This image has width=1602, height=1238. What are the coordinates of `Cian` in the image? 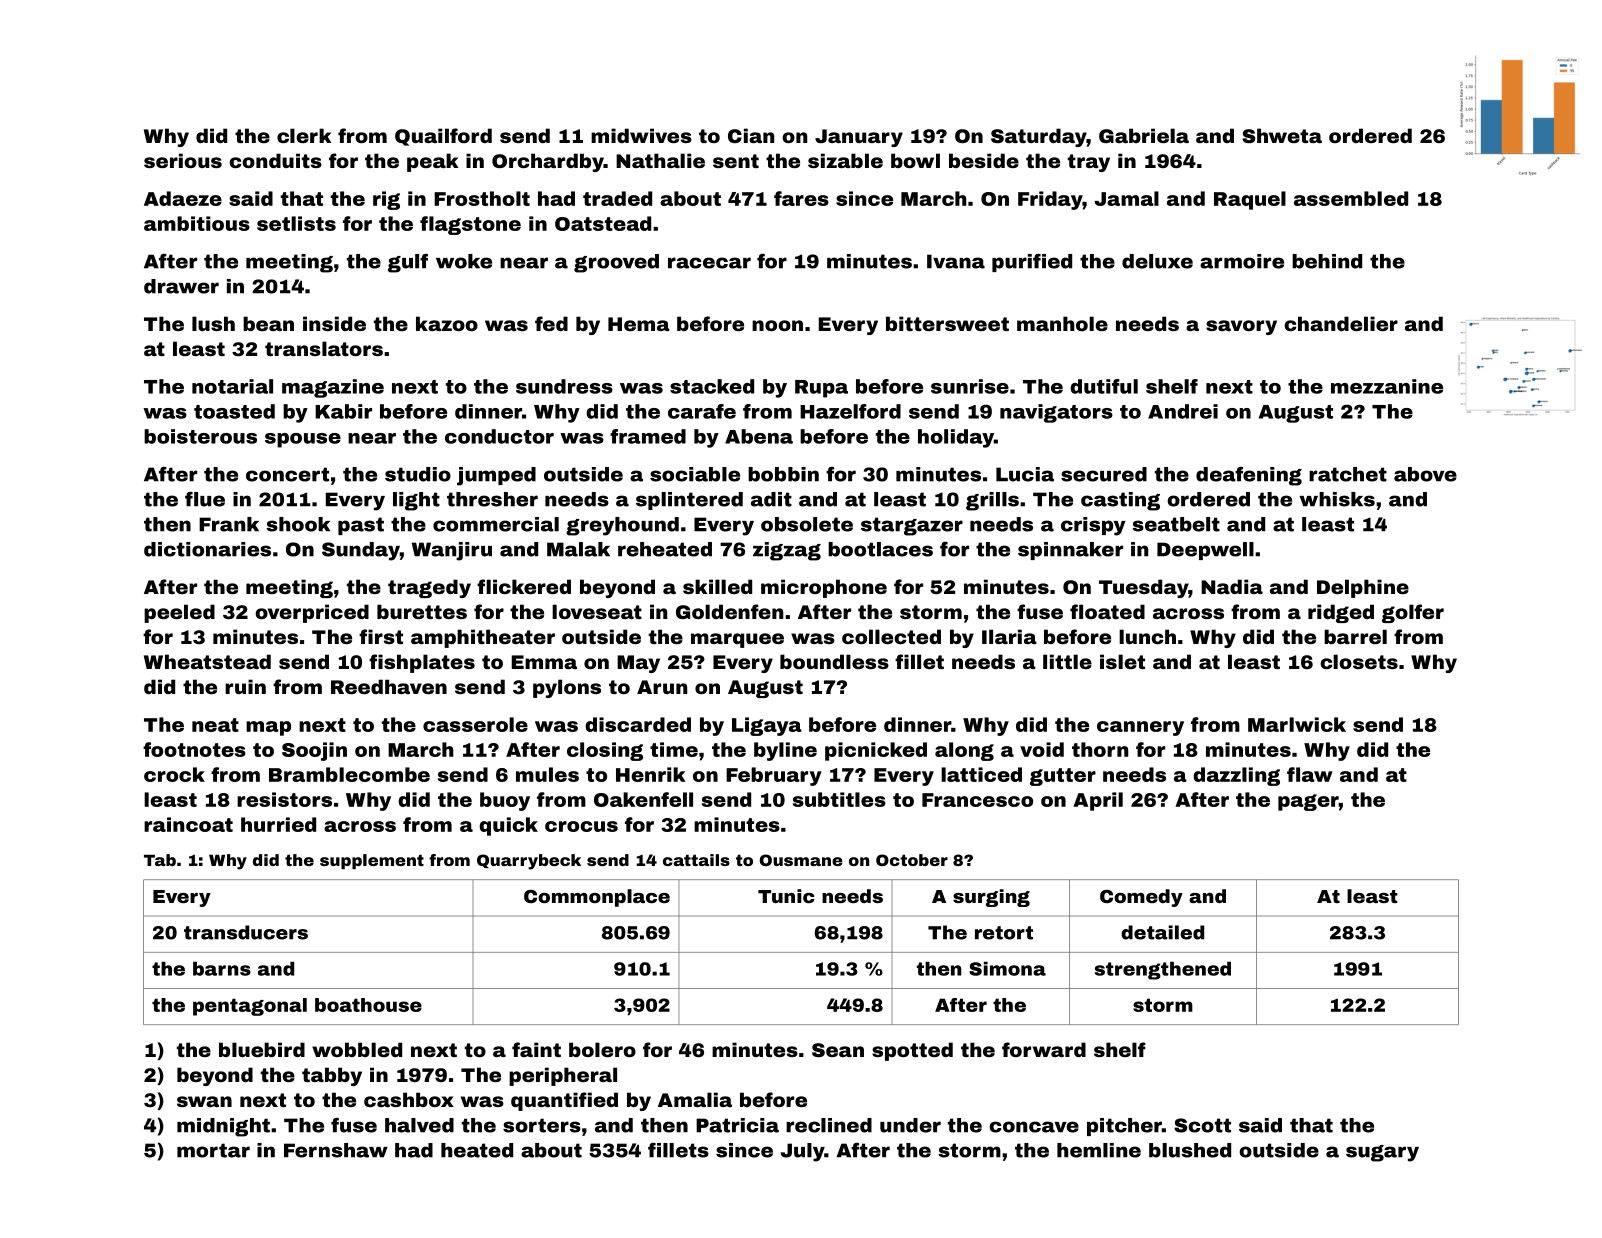 It's located at (751, 135).
